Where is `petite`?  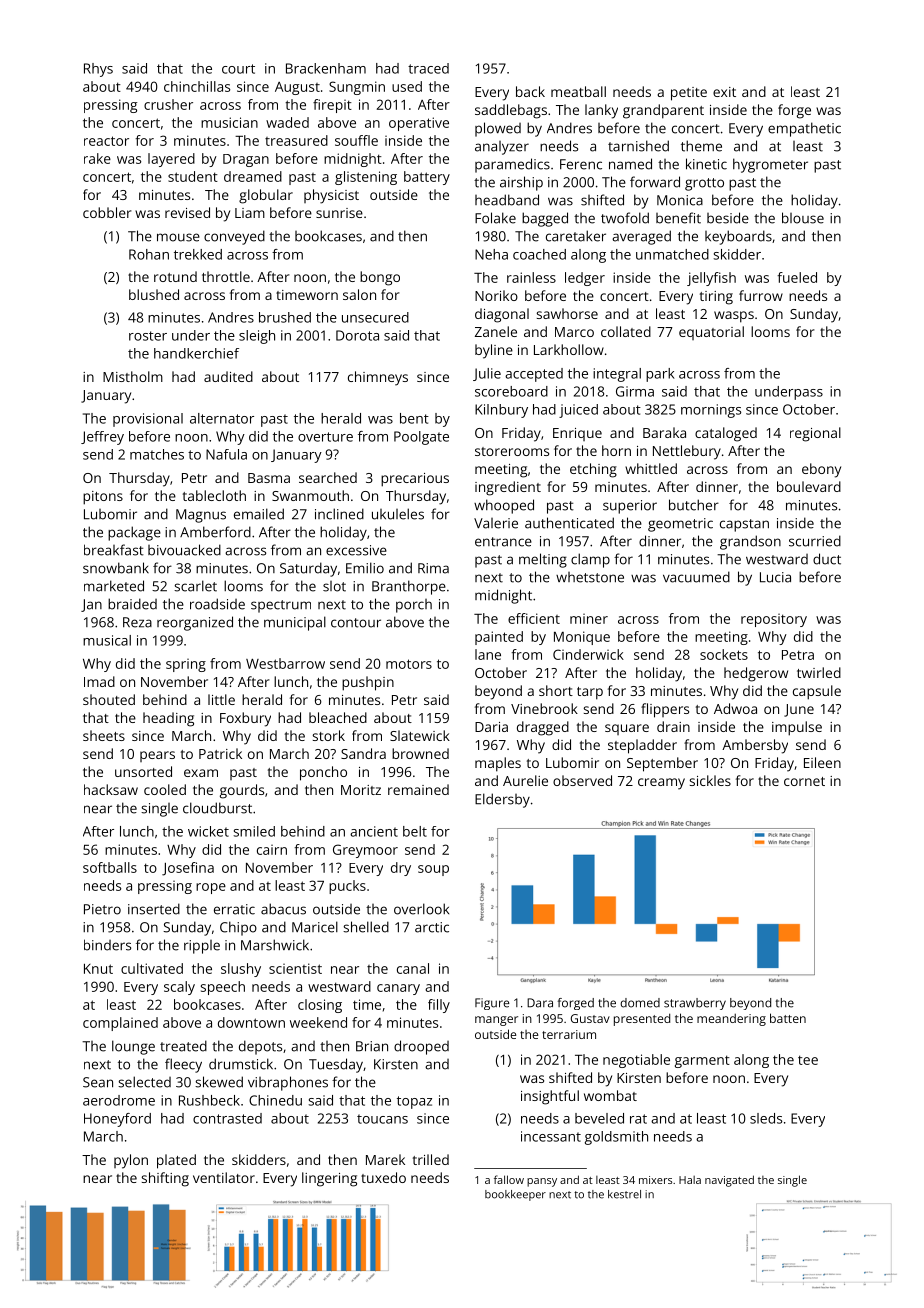 petite is located at coordinates (689, 94).
